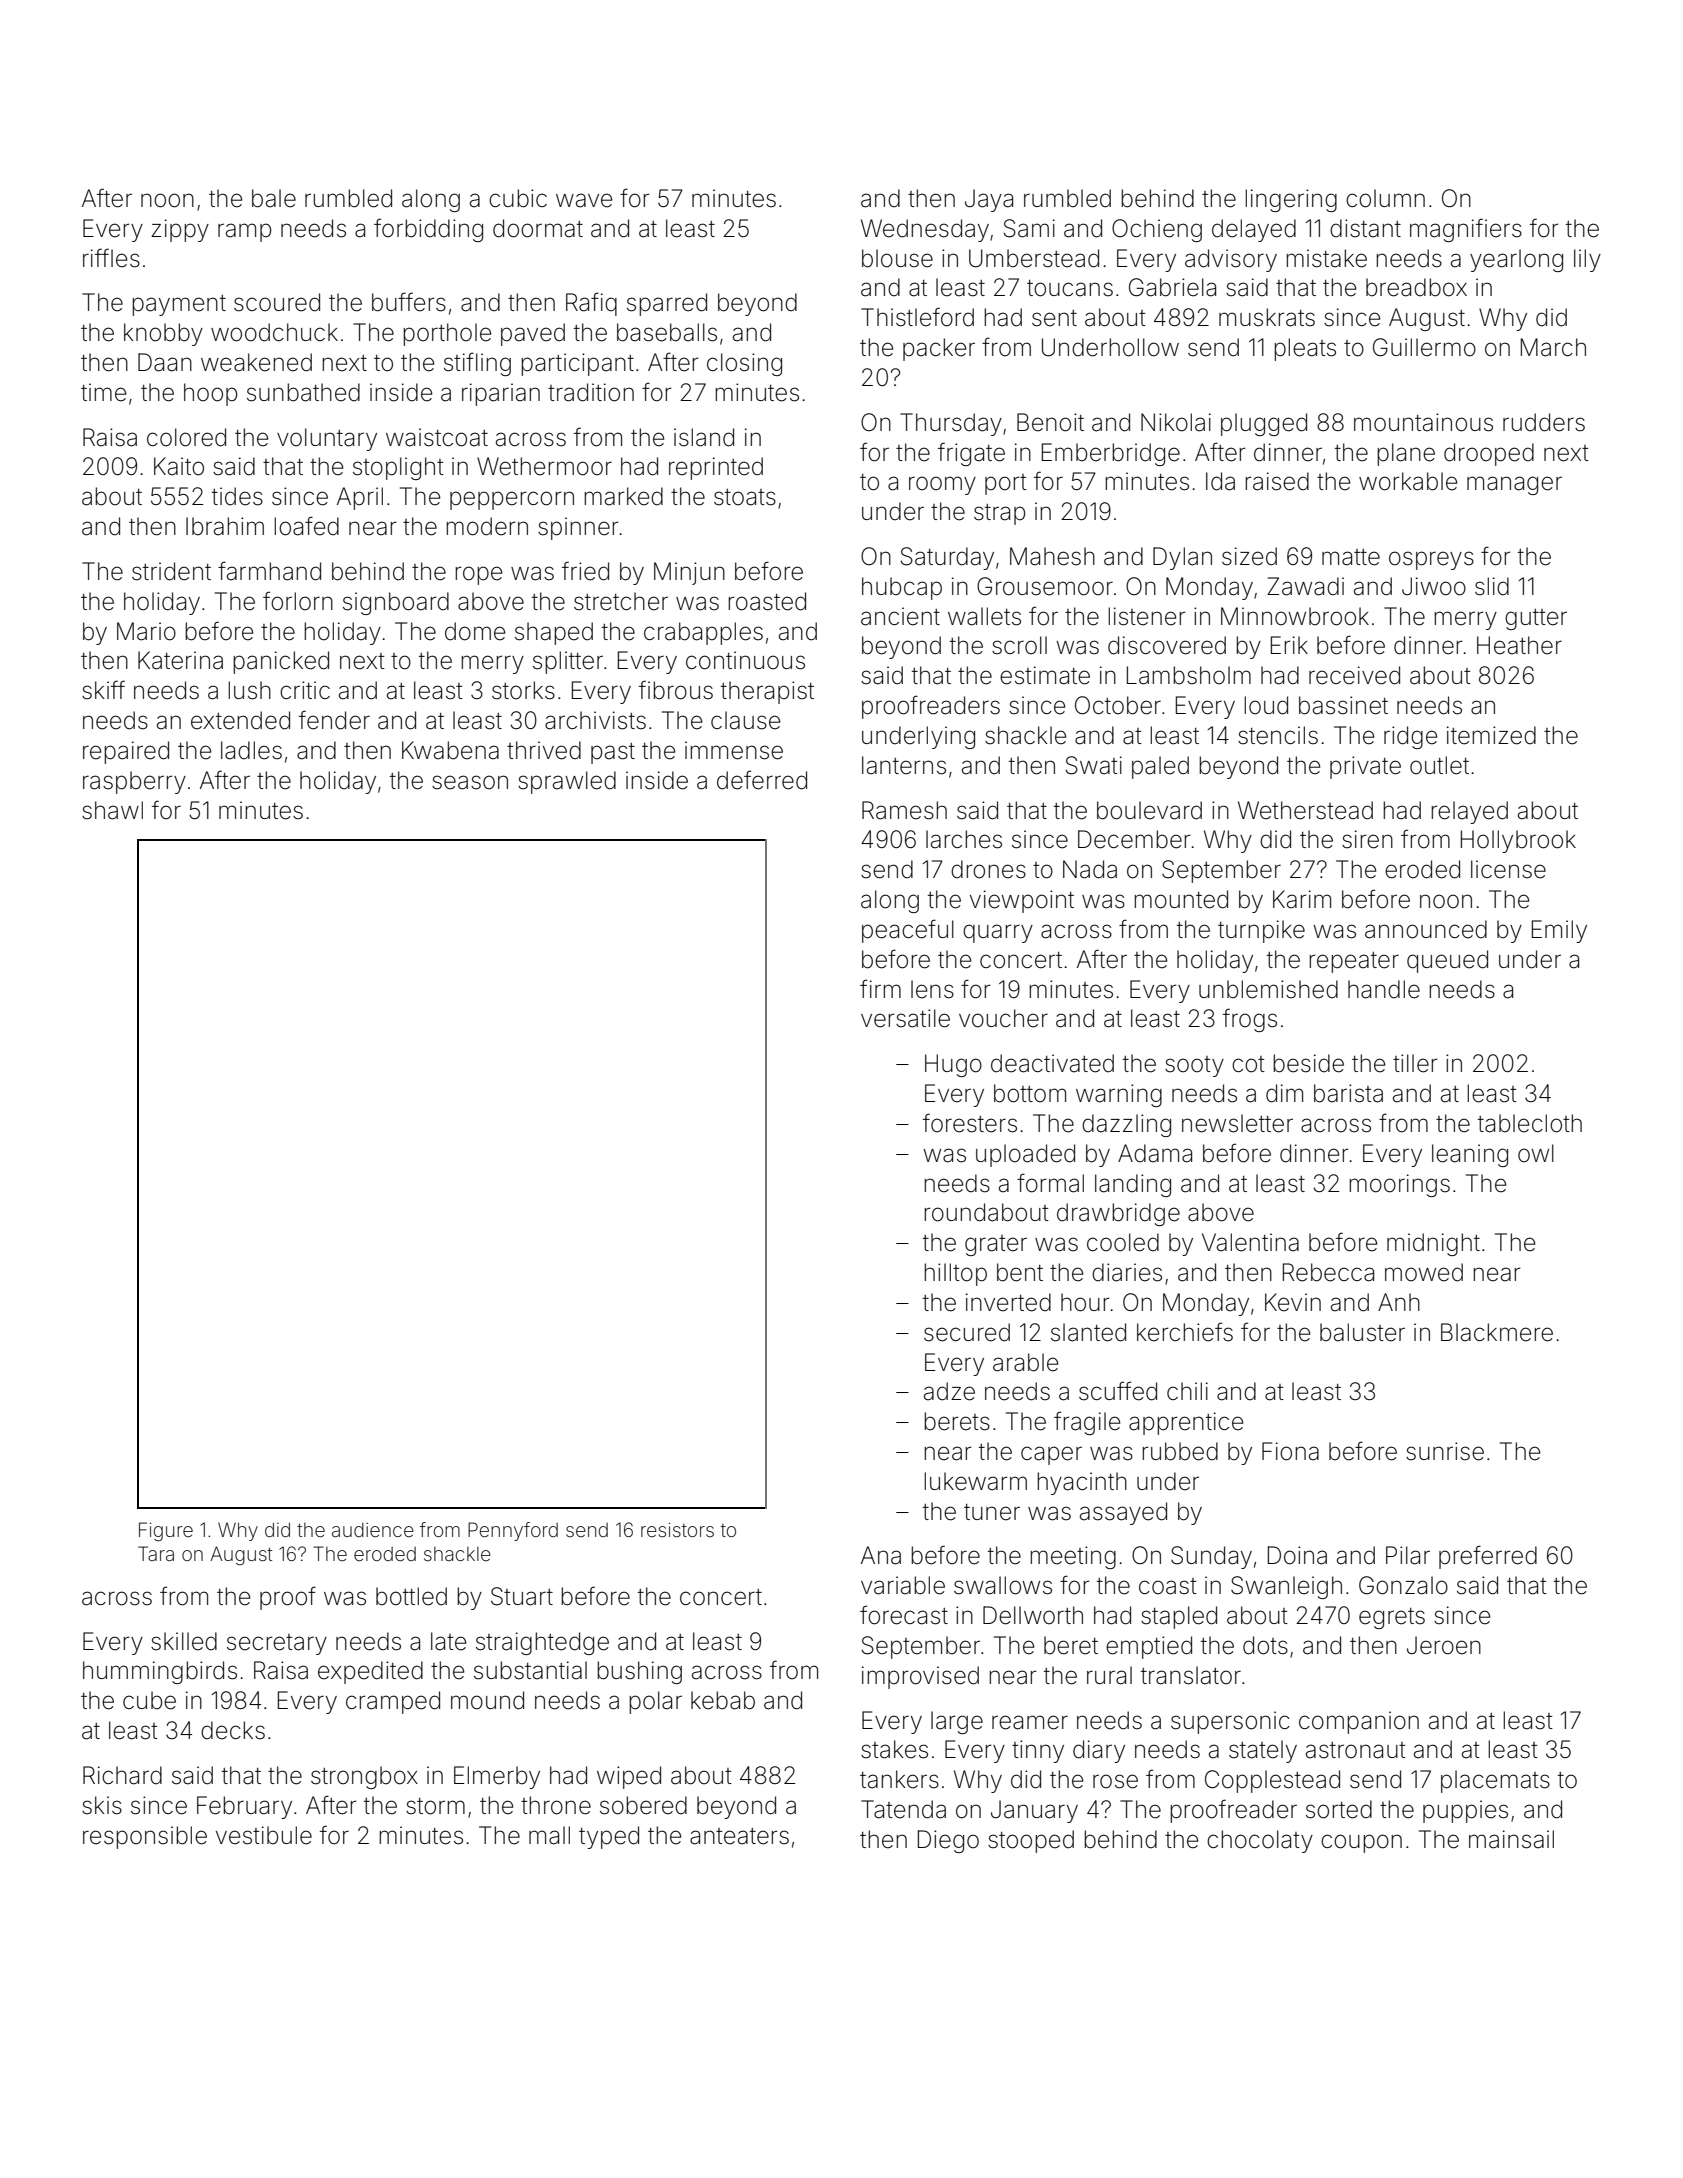 The width and height of the screenshot is (1683, 2178). I want to click on season, so click(470, 782).
